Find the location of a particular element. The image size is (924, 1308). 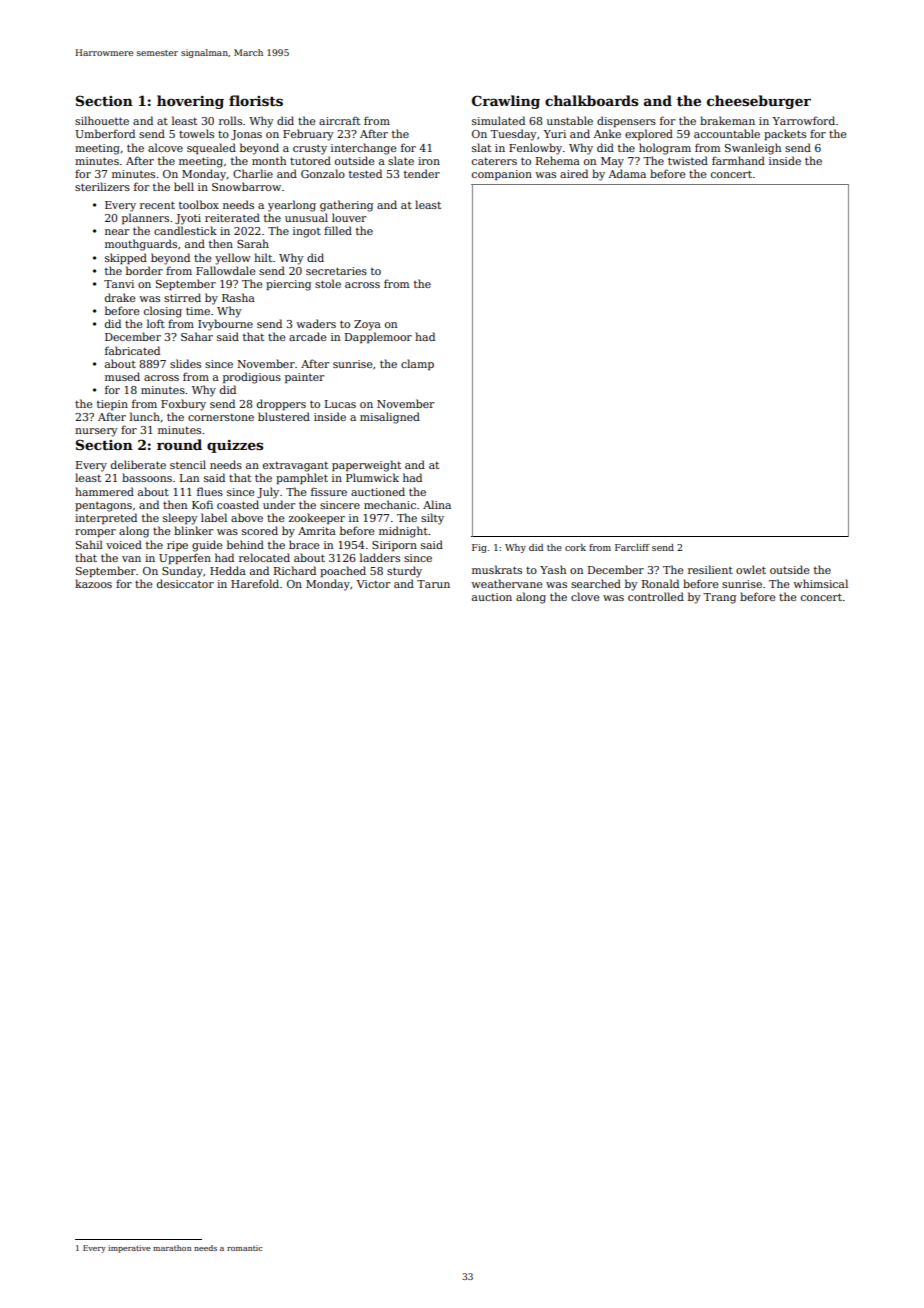

marathon is located at coordinates (172, 1248).
